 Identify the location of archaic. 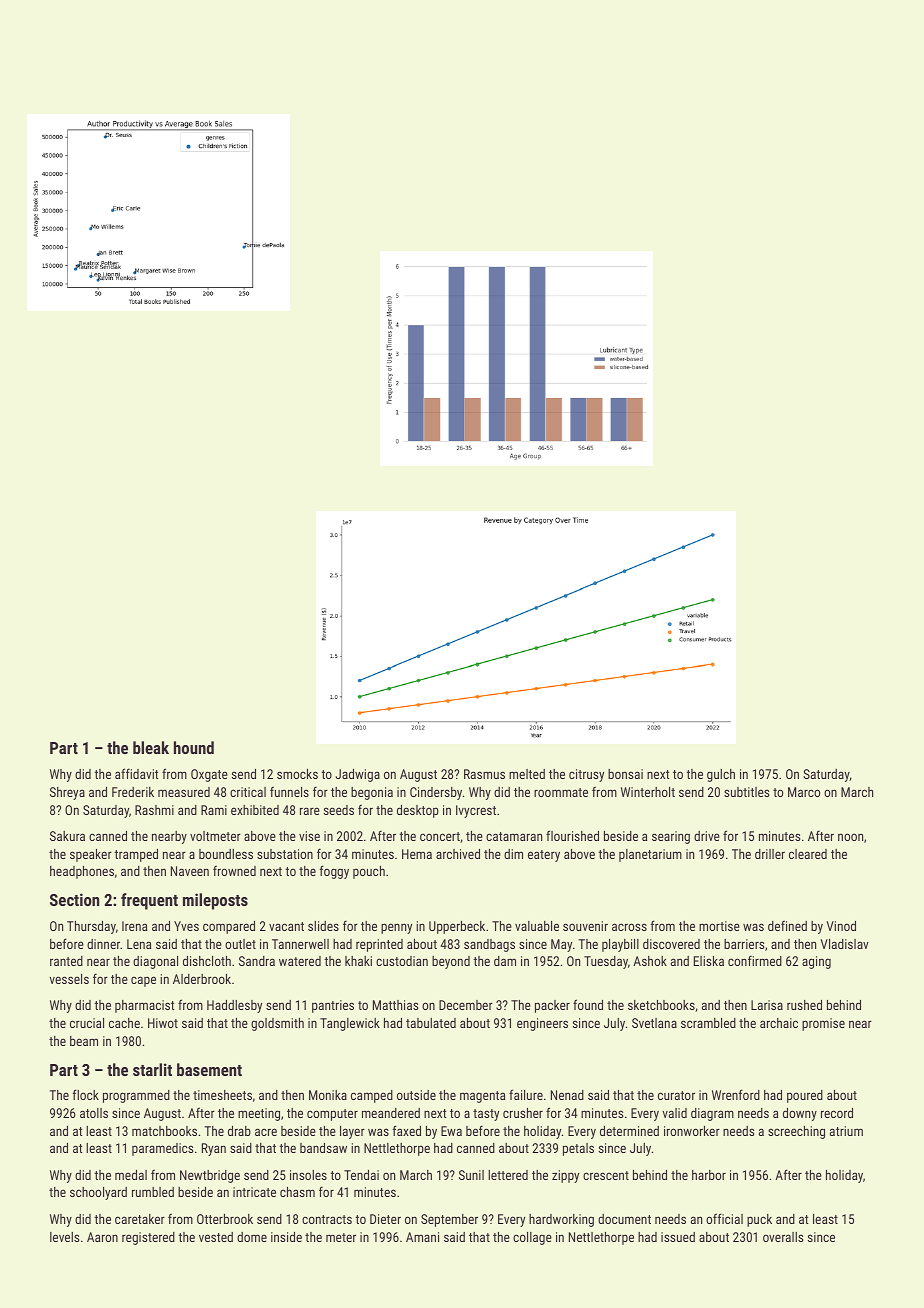
(779, 1023).
